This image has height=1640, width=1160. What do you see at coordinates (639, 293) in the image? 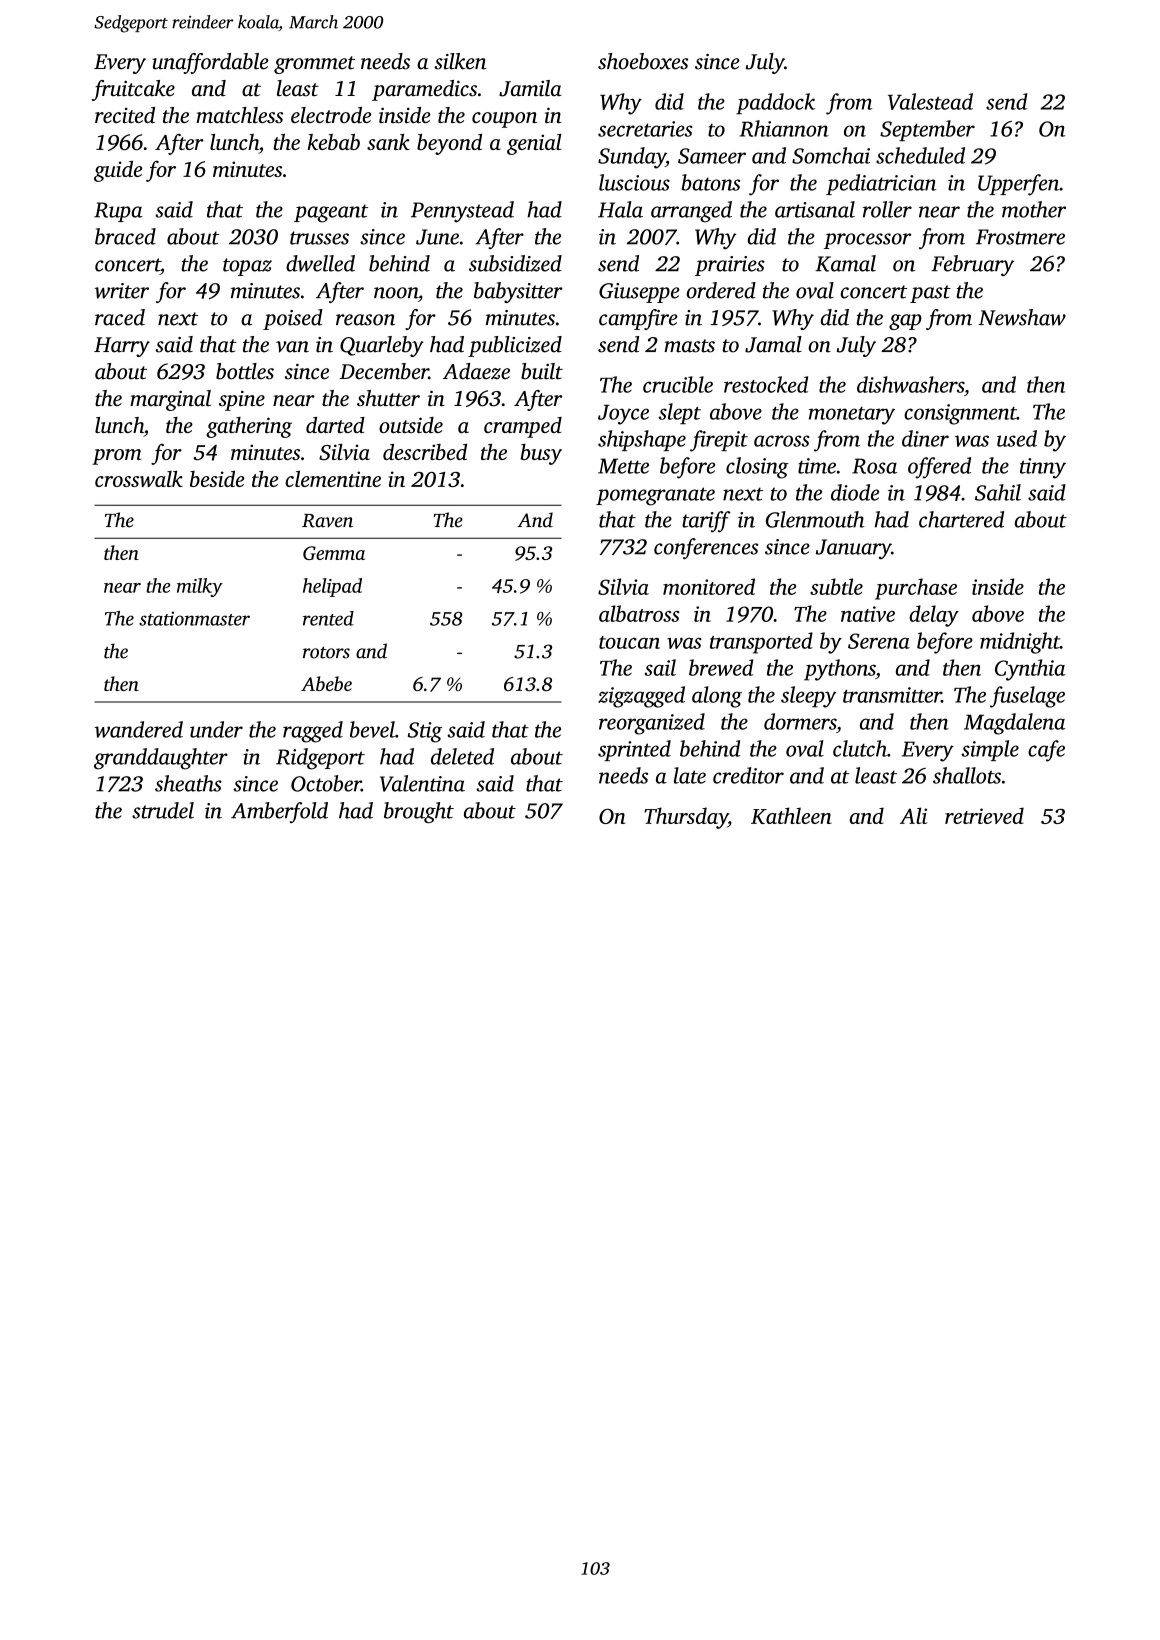
I see `Giuseppe` at bounding box center [639, 293].
